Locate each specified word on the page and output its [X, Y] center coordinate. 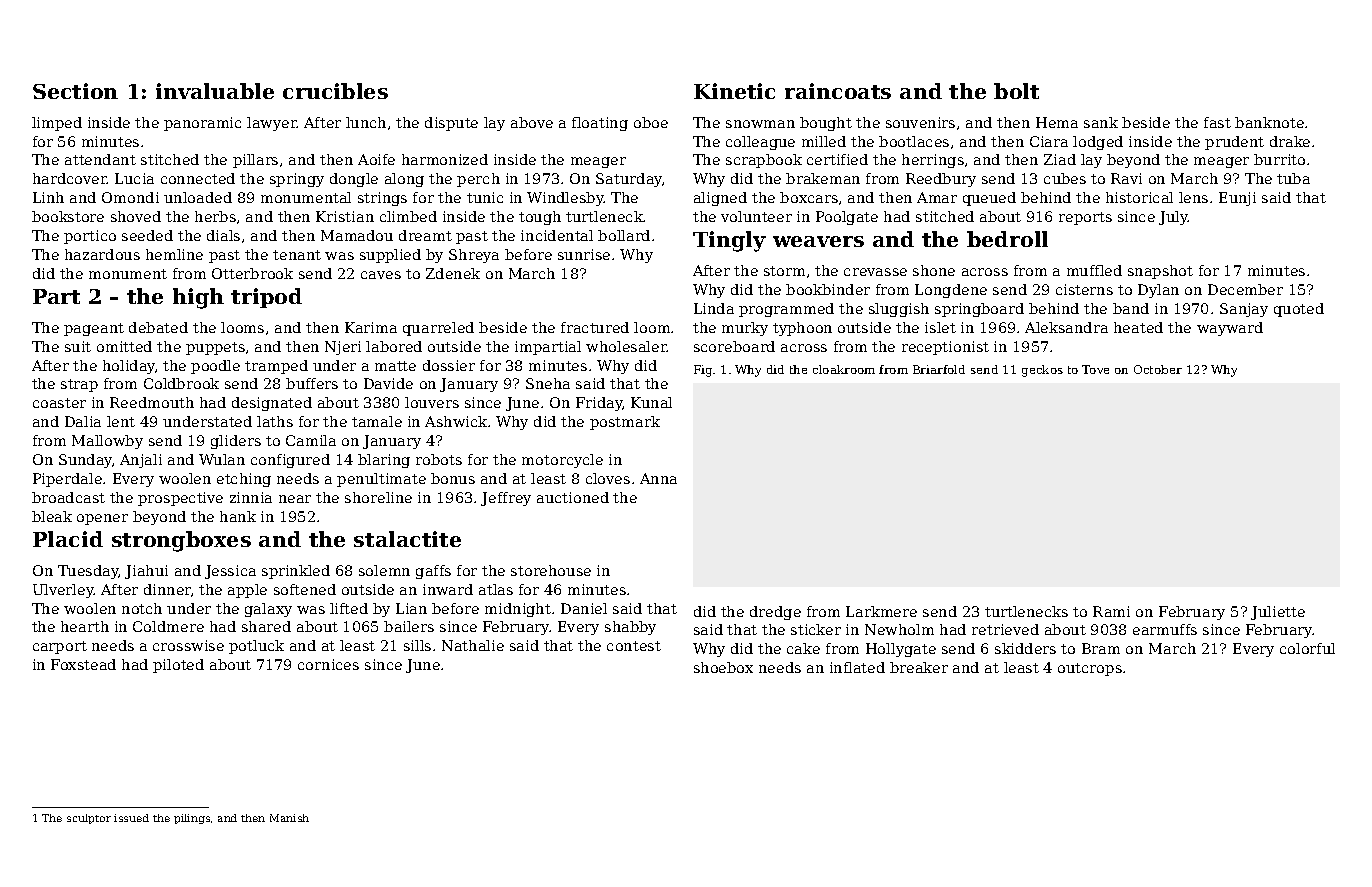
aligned [720, 199]
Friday [599, 404]
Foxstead [83, 664]
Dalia [83, 421]
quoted [1299, 310]
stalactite [407, 539]
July [1173, 218]
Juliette [1278, 613]
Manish [289, 818]
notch [142, 608]
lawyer [272, 124]
